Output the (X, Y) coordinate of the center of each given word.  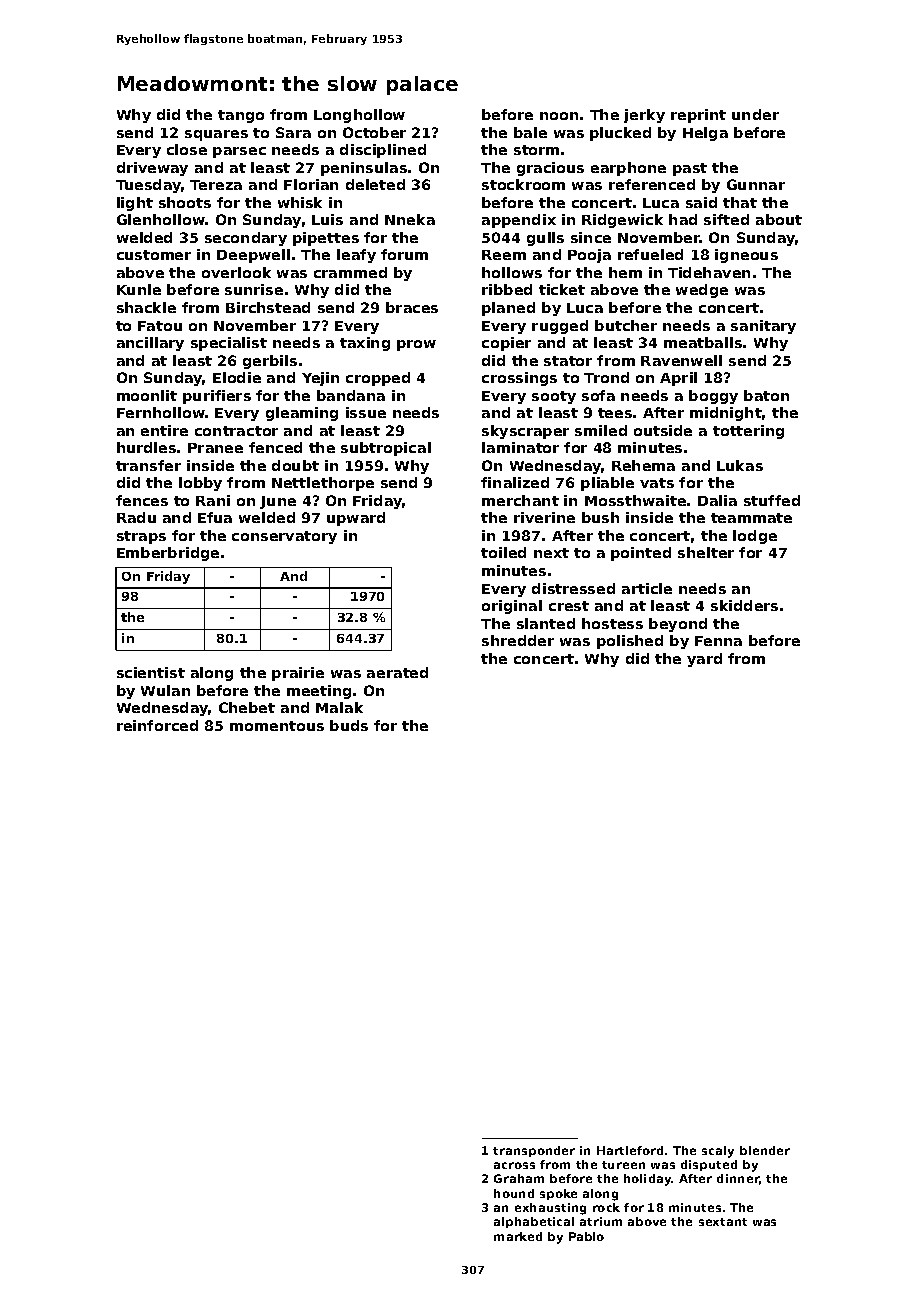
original (512, 607)
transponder (534, 1151)
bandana (351, 395)
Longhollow (359, 116)
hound (514, 1193)
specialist (229, 344)
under (755, 114)
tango (241, 116)
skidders (744, 605)
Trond (606, 377)
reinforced (157, 725)
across (514, 1165)
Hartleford (630, 1150)
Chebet (247, 707)
